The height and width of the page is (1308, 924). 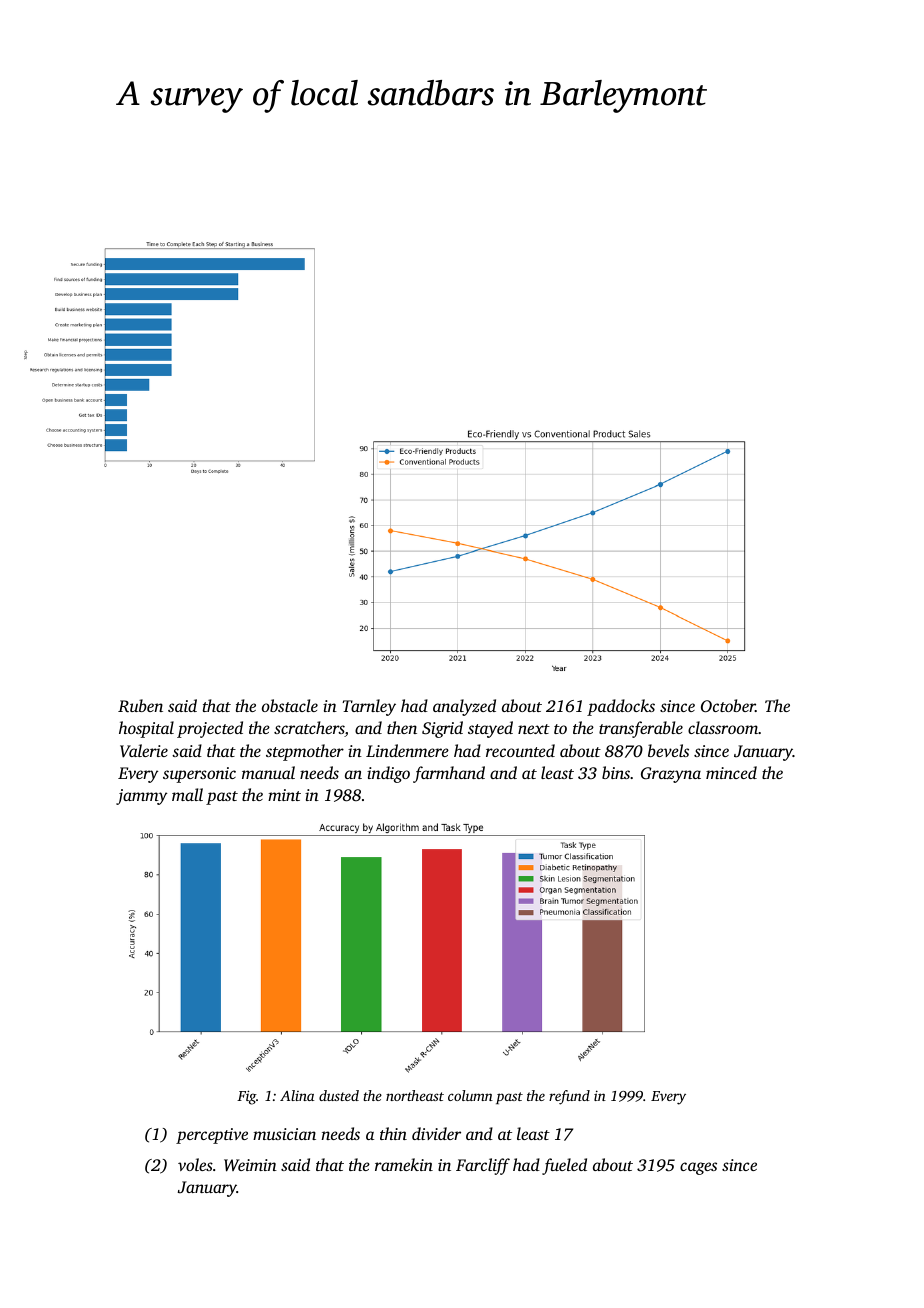 What do you see at coordinates (415, 1095) in the page?
I see `northeast` at bounding box center [415, 1095].
